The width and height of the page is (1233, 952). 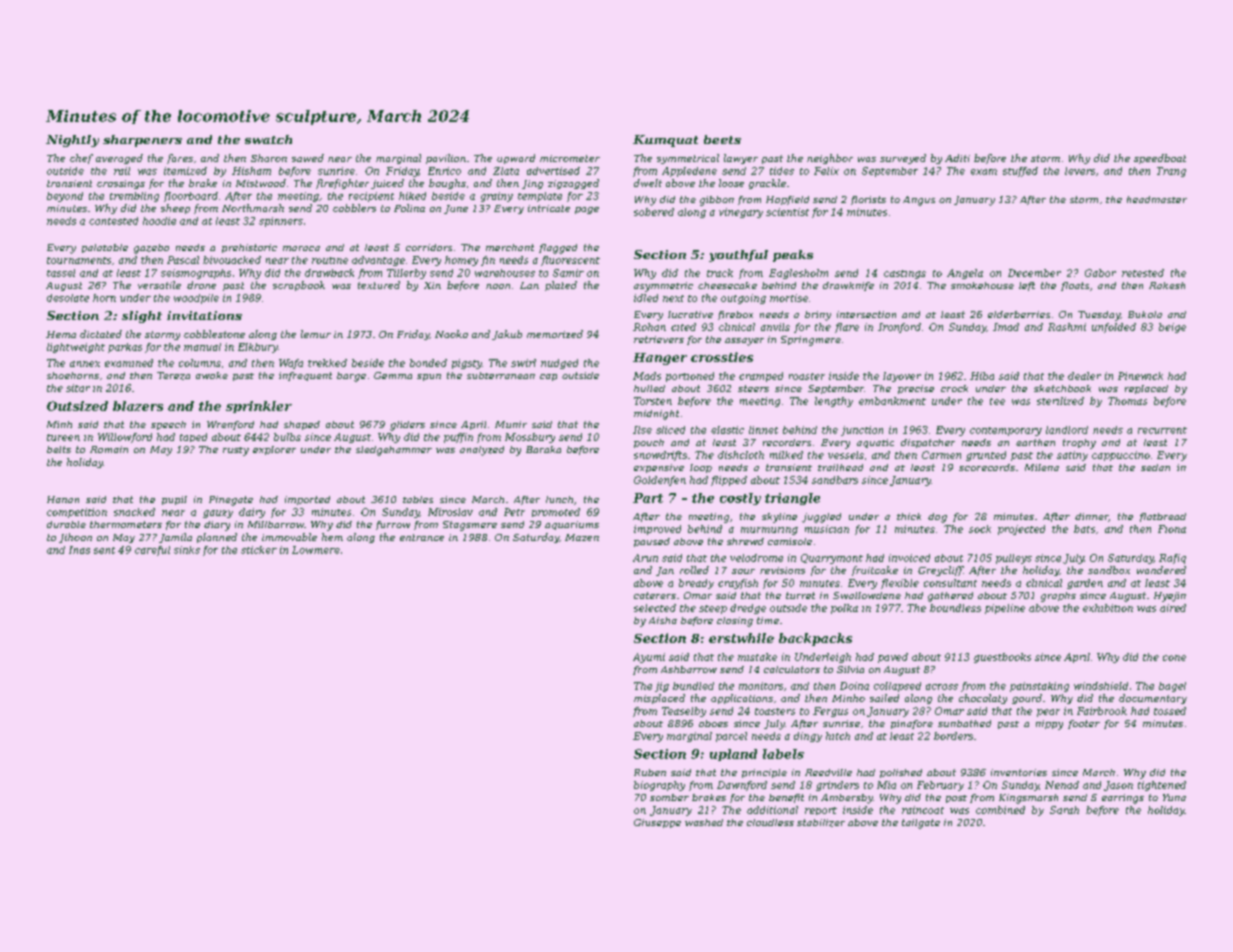 What do you see at coordinates (652, 542) in the page?
I see `paused` at bounding box center [652, 542].
